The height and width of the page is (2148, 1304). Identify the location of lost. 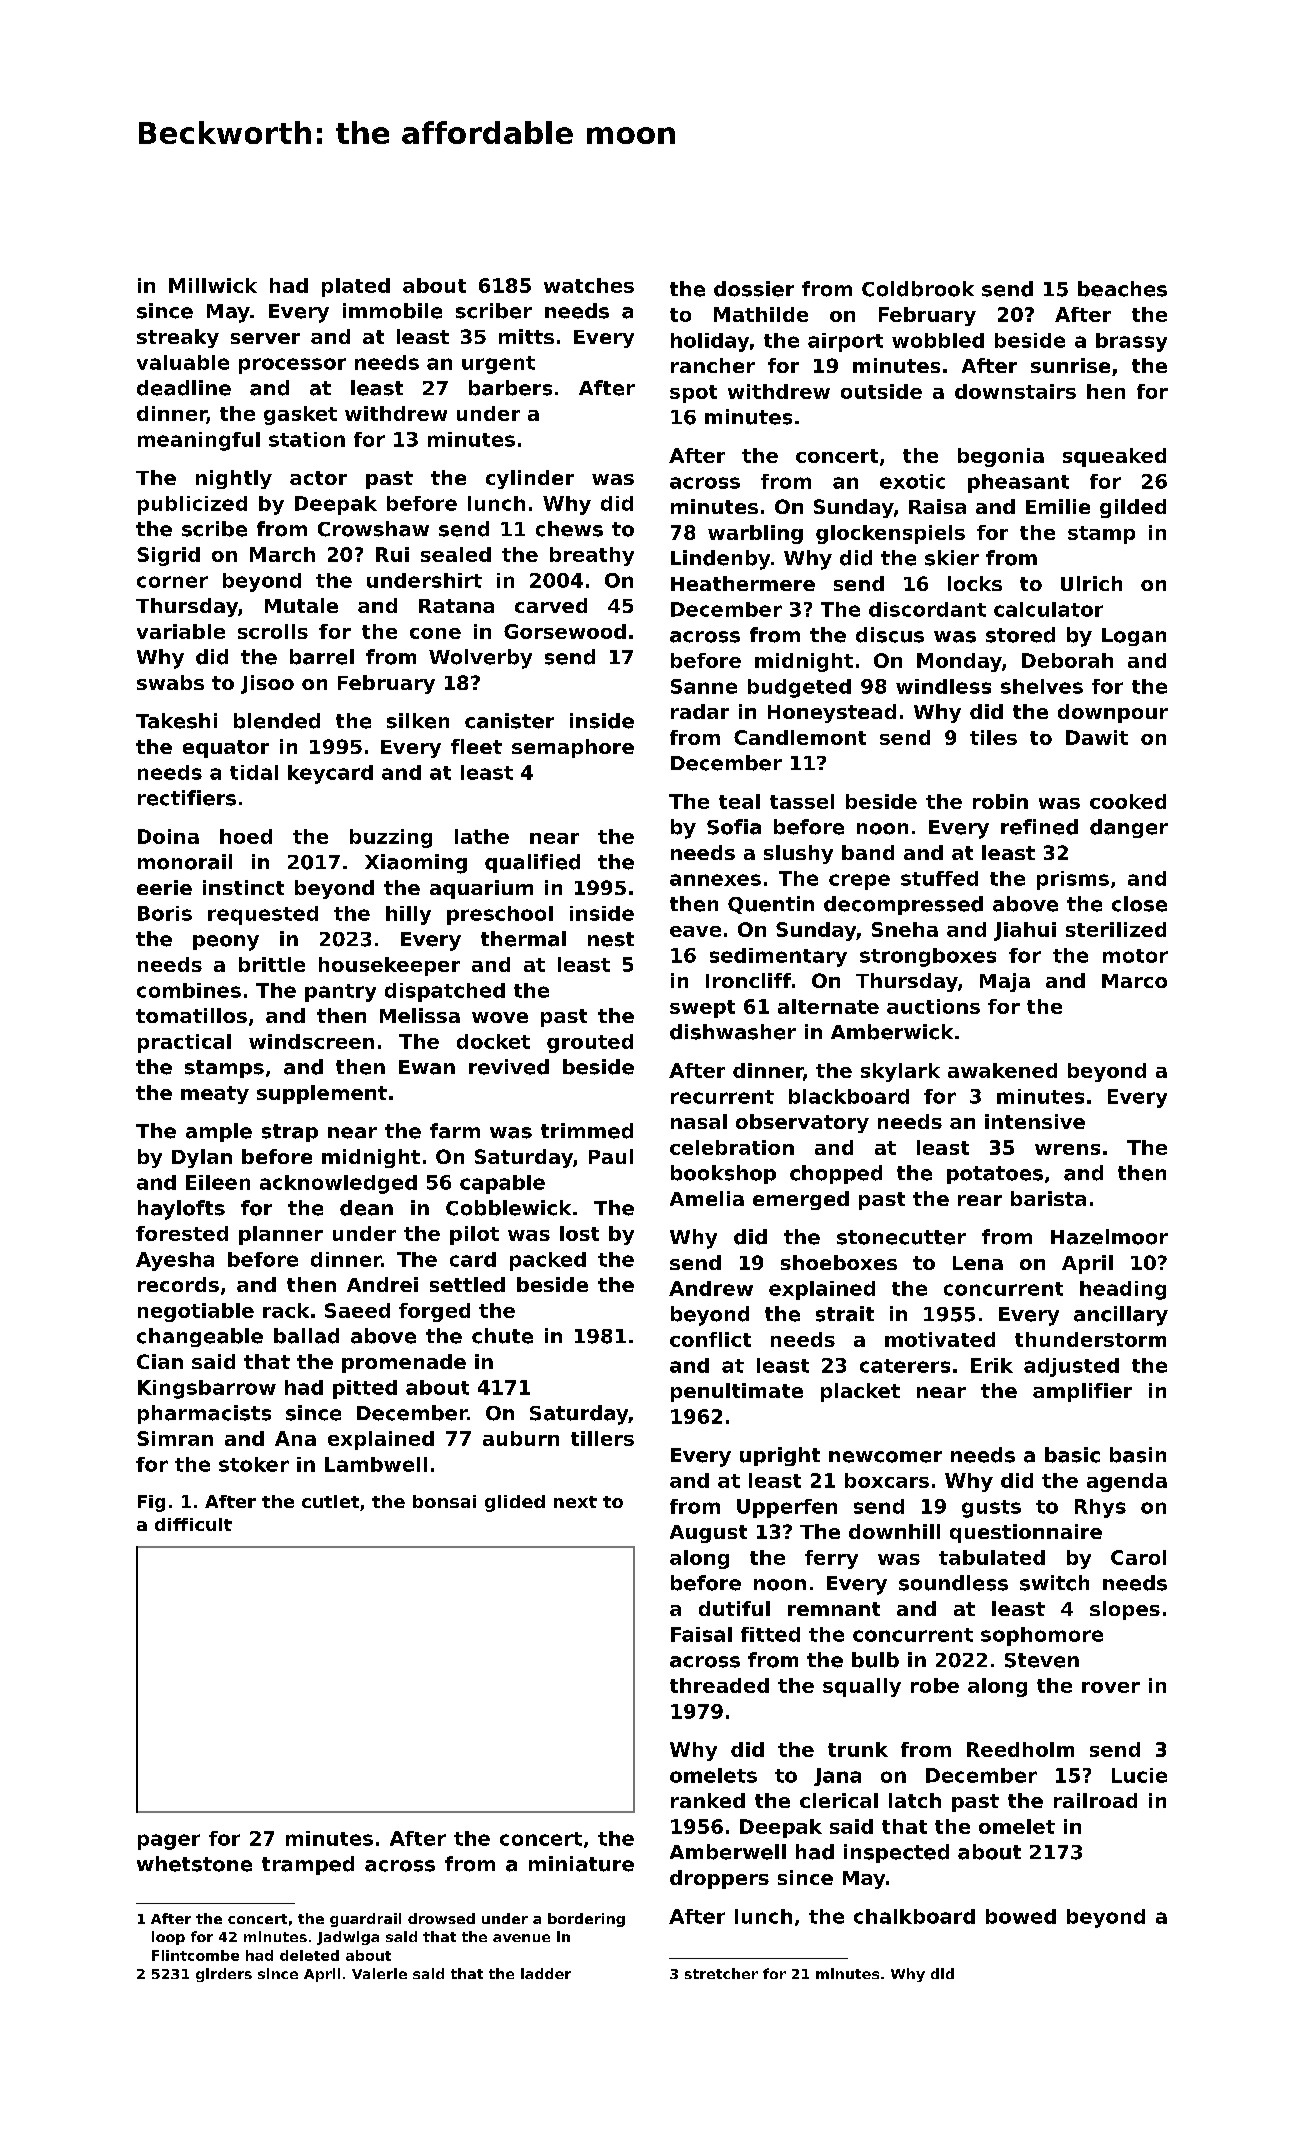
(579, 1233).
